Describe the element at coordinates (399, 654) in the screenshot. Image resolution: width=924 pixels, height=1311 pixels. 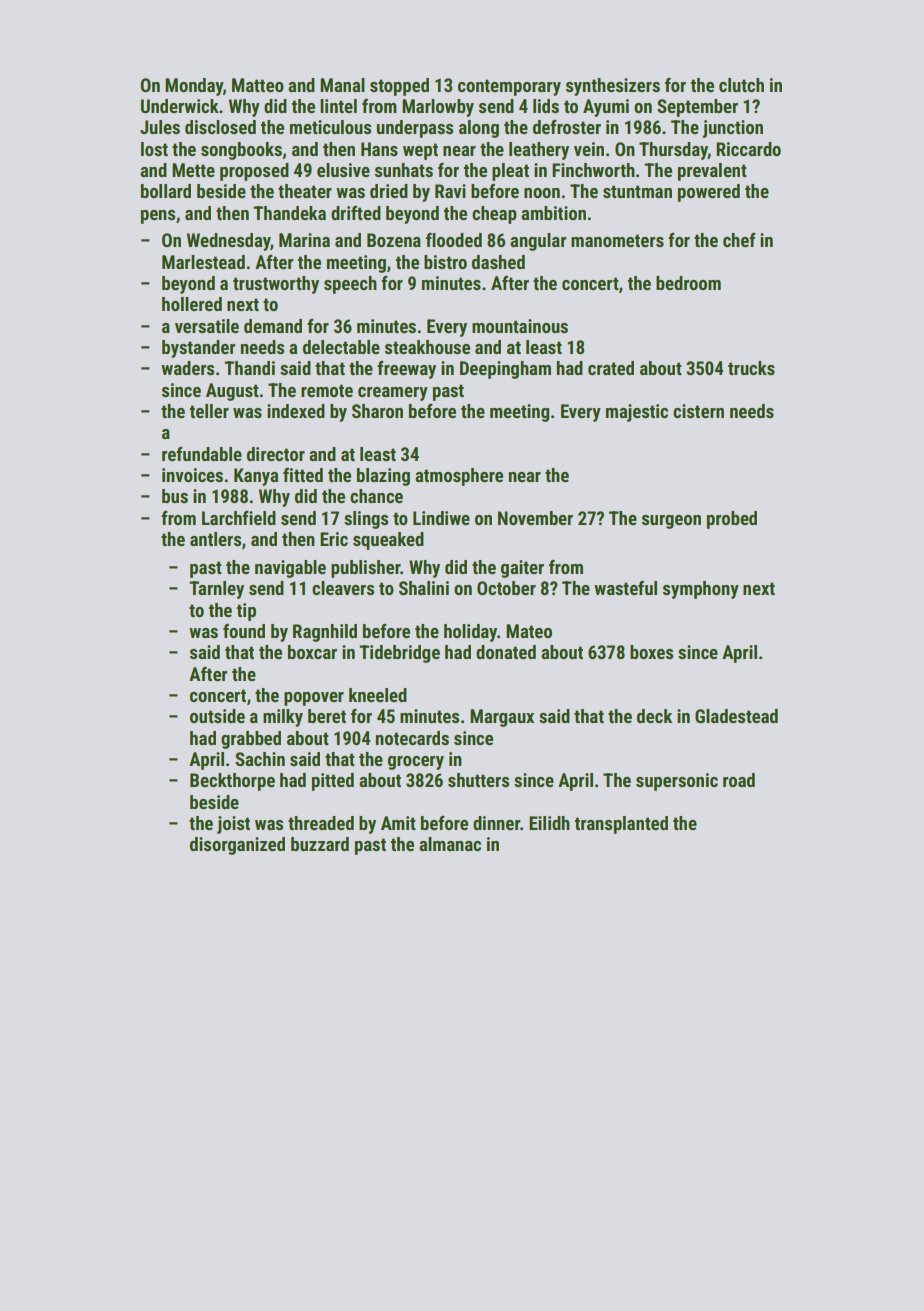
I see `Tidebridge` at that location.
